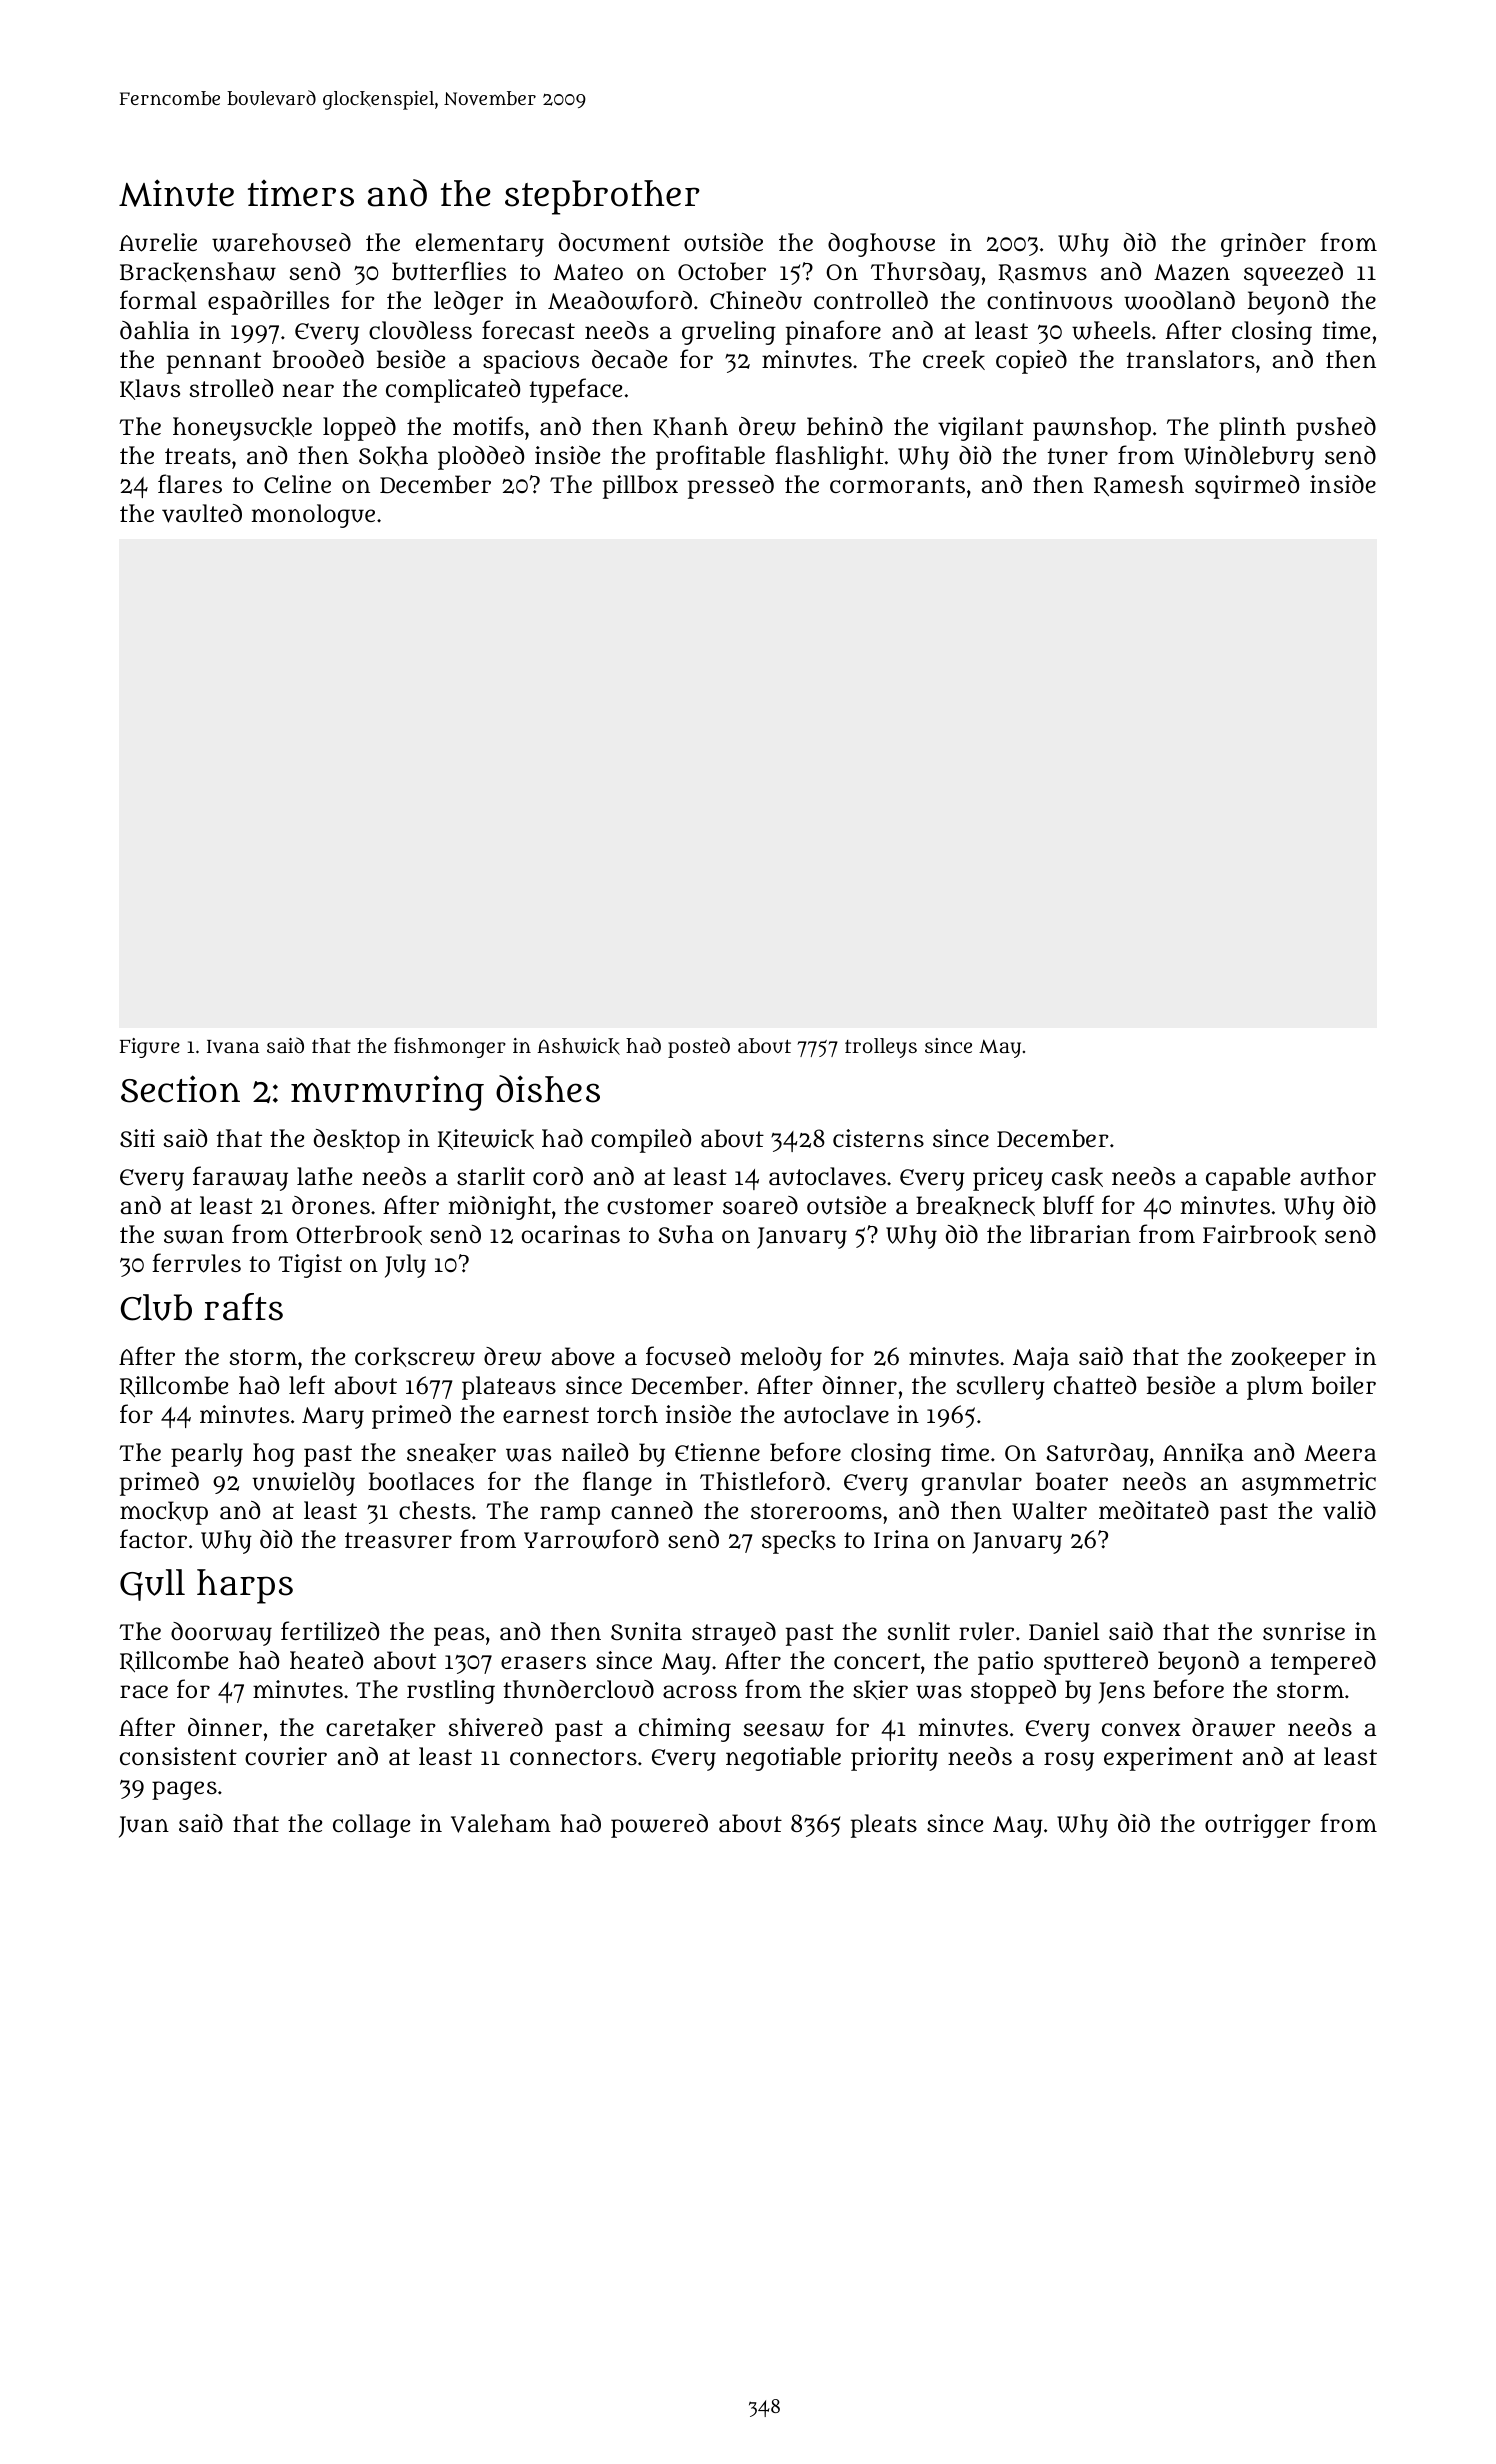 The width and height of the screenshot is (1496, 2464). What do you see at coordinates (1263, 245) in the screenshot?
I see `grinder` at bounding box center [1263, 245].
